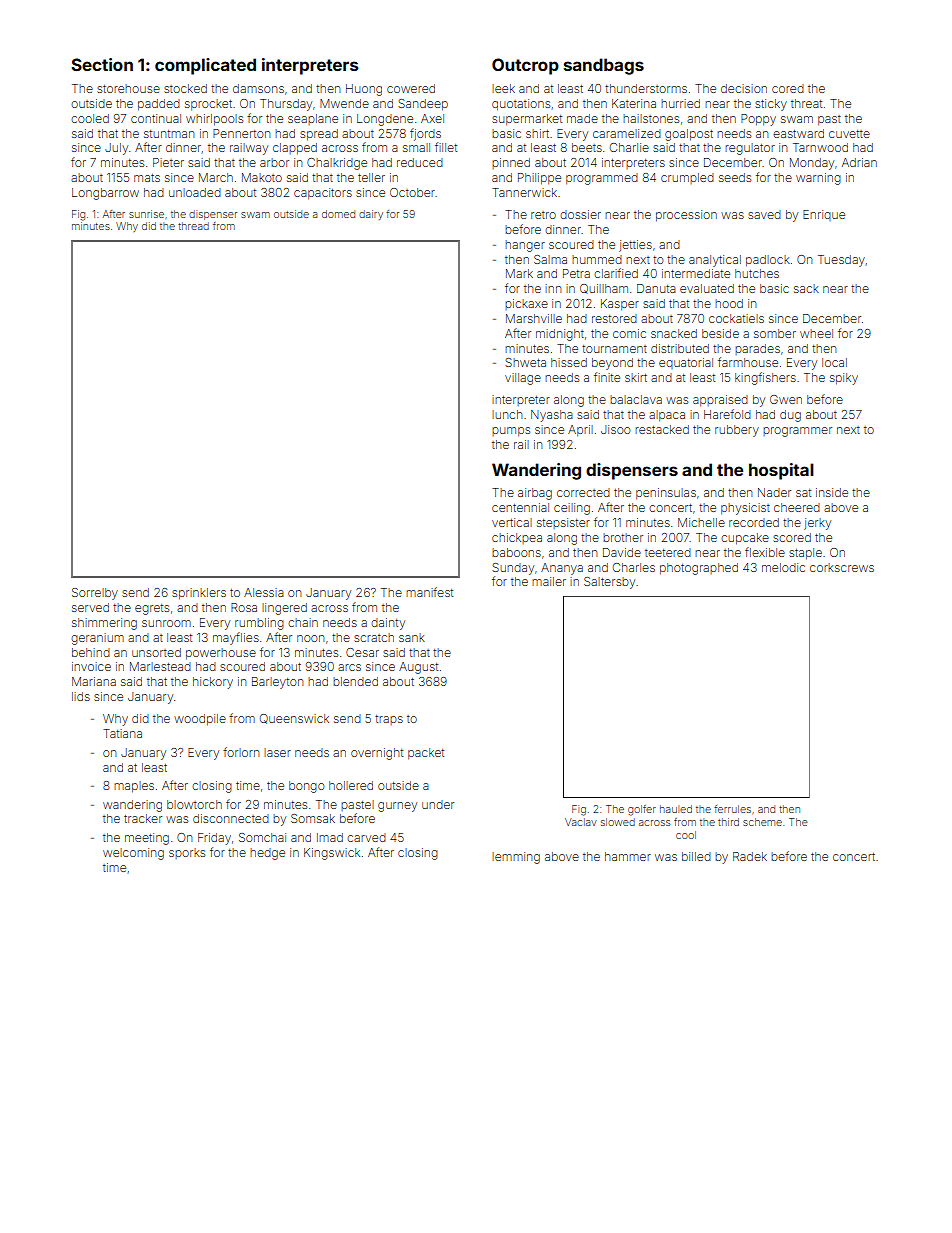 The width and height of the screenshot is (952, 1233). I want to click on corkscrews, so click(842, 567).
